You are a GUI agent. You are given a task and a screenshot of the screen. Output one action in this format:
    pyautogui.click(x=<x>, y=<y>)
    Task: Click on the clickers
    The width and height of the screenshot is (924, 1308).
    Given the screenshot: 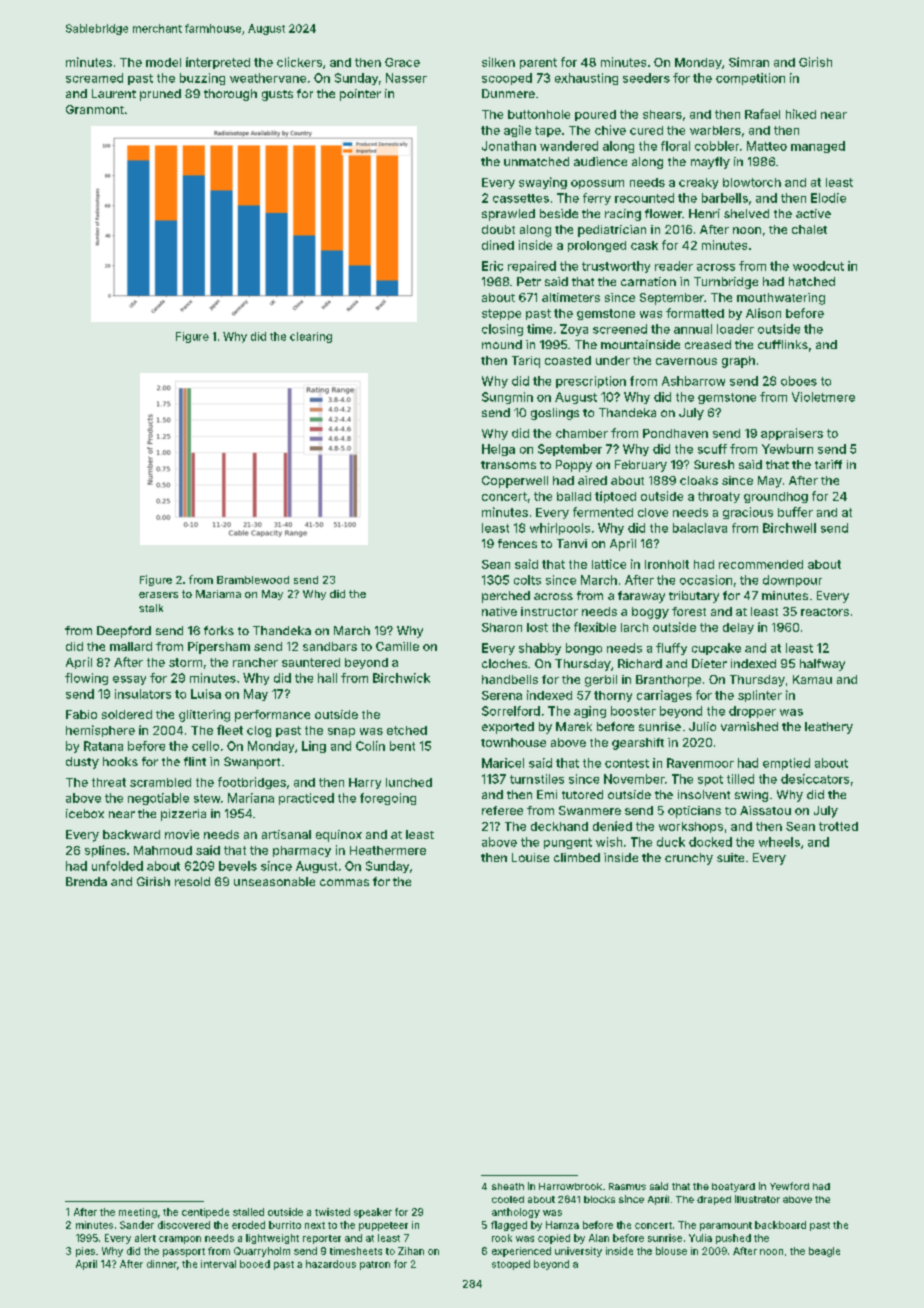 What is the action you would take?
    pyautogui.click(x=299, y=62)
